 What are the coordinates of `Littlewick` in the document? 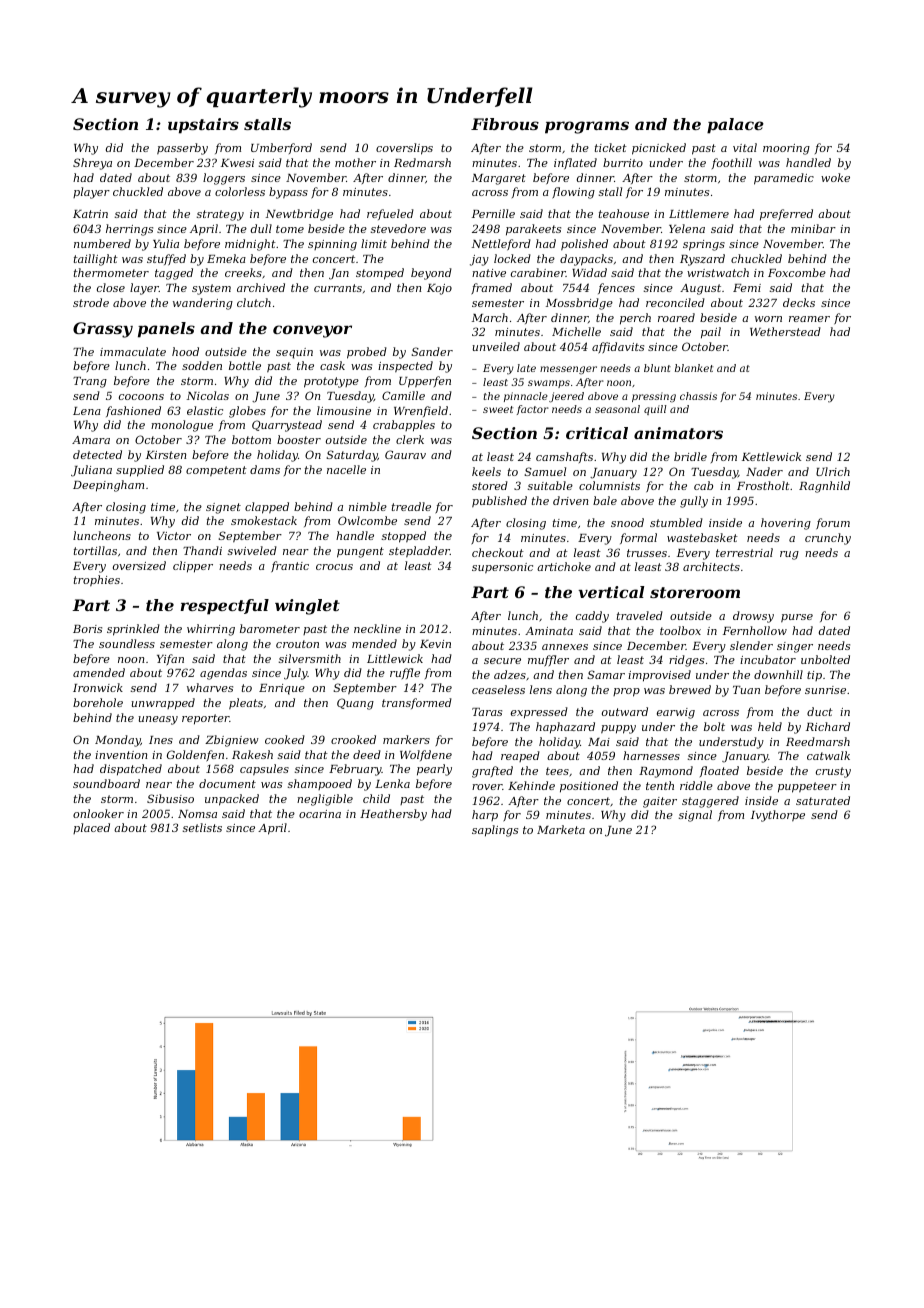 It's located at (395, 658).
